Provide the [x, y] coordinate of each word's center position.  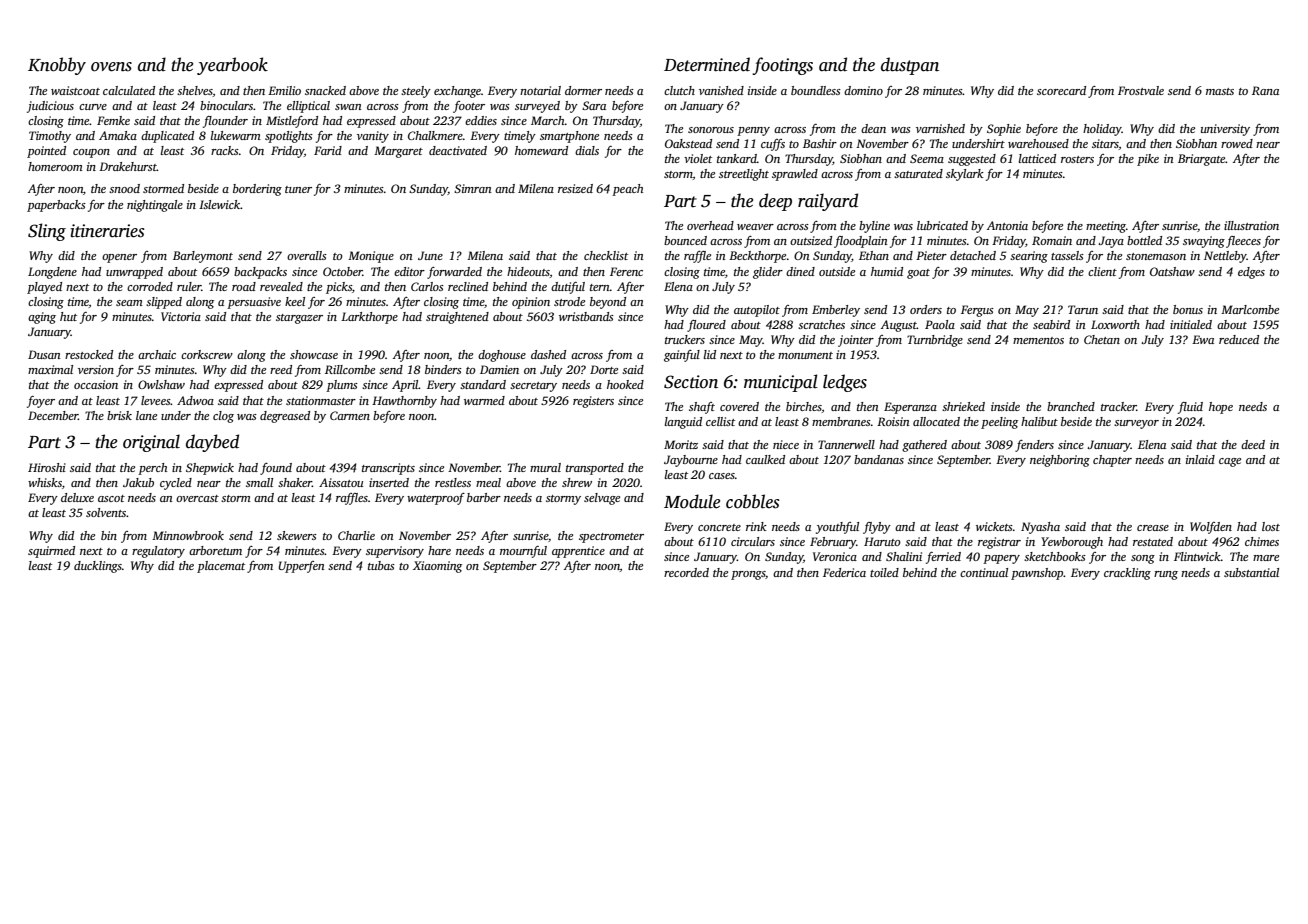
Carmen [350, 415]
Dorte [604, 369]
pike [1148, 160]
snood [124, 188]
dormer [583, 90]
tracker [1119, 406]
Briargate [1202, 160]
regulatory [158, 552]
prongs [748, 575]
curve [93, 107]
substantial [1251, 572]
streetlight [744, 175]
